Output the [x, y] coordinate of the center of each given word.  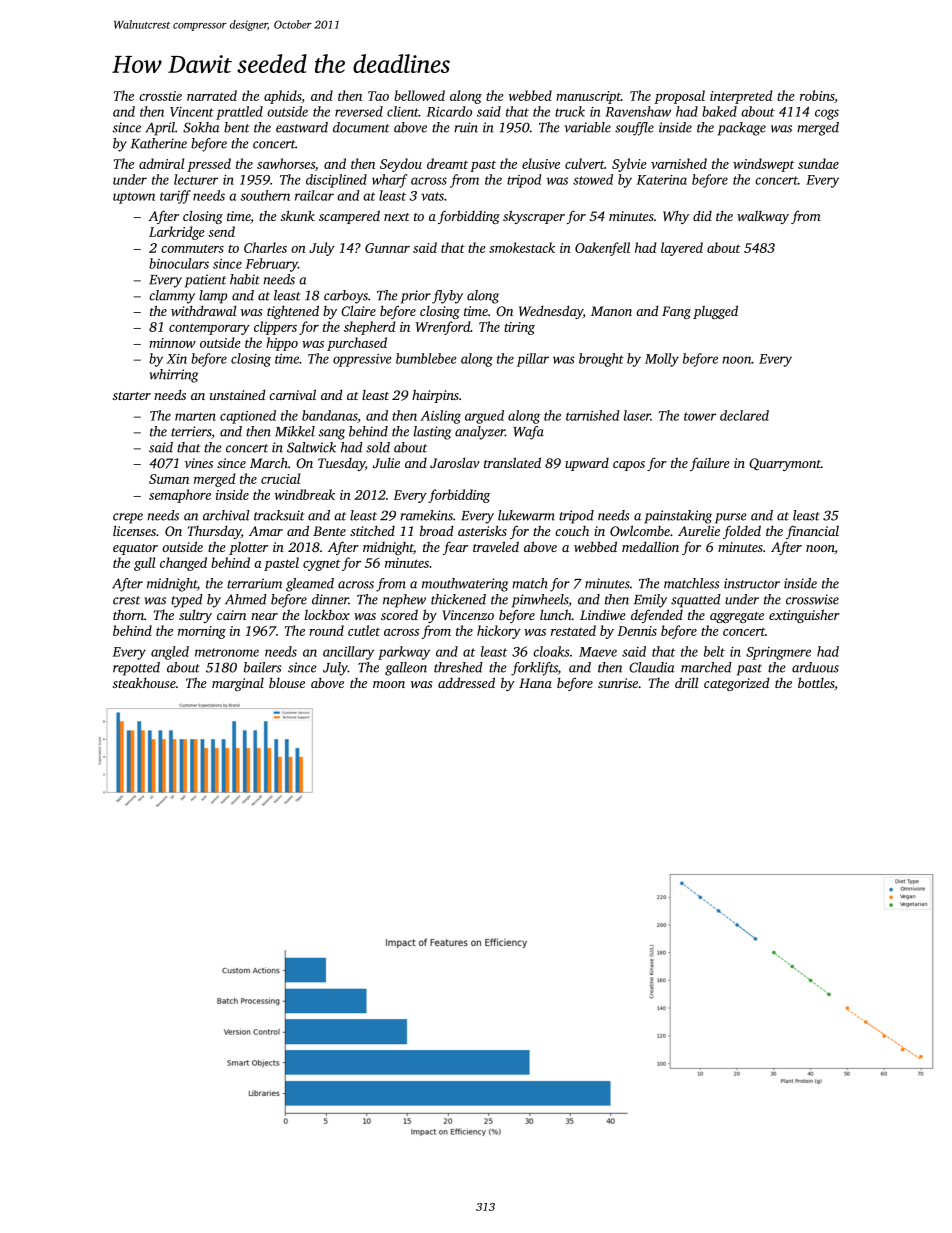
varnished [679, 163]
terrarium [254, 583]
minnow [172, 343]
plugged [715, 312]
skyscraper [534, 217]
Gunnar [387, 248]
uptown [134, 198]
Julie [386, 463]
